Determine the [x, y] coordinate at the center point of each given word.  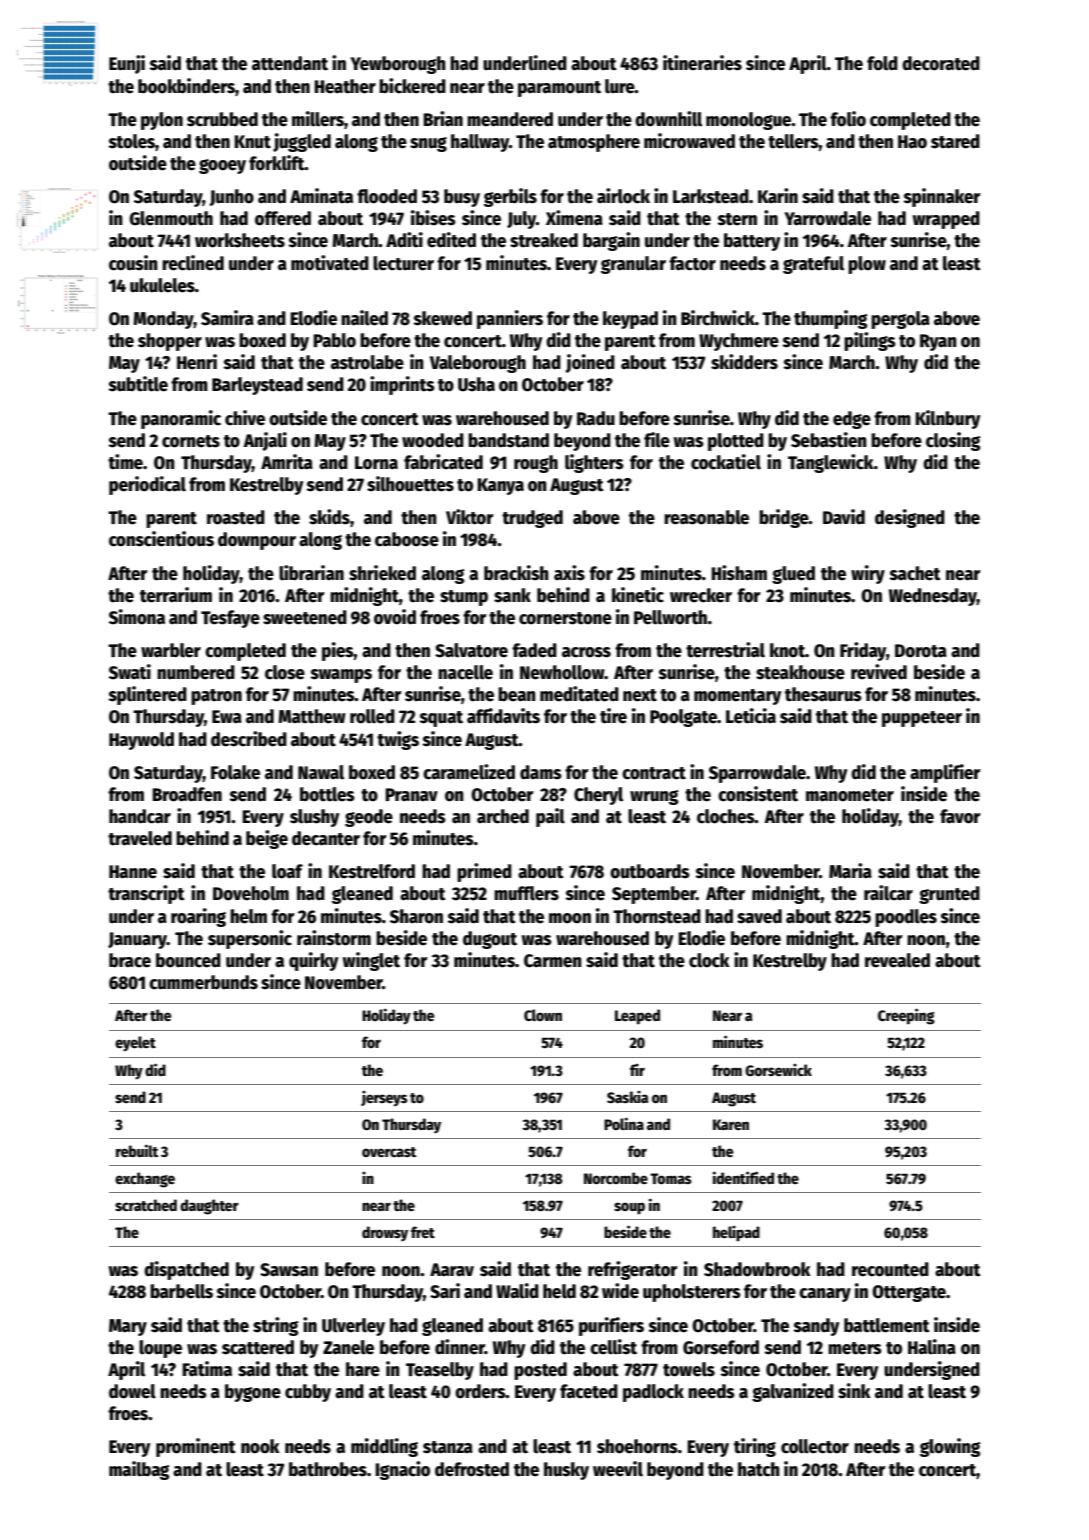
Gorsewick [778, 1070]
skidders [744, 362]
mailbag [139, 1470]
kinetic [638, 595]
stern [737, 219]
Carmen [553, 961]
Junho [232, 197]
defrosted [472, 1469]
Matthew [312, 716]
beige [267, 839]
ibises [433, 218]
